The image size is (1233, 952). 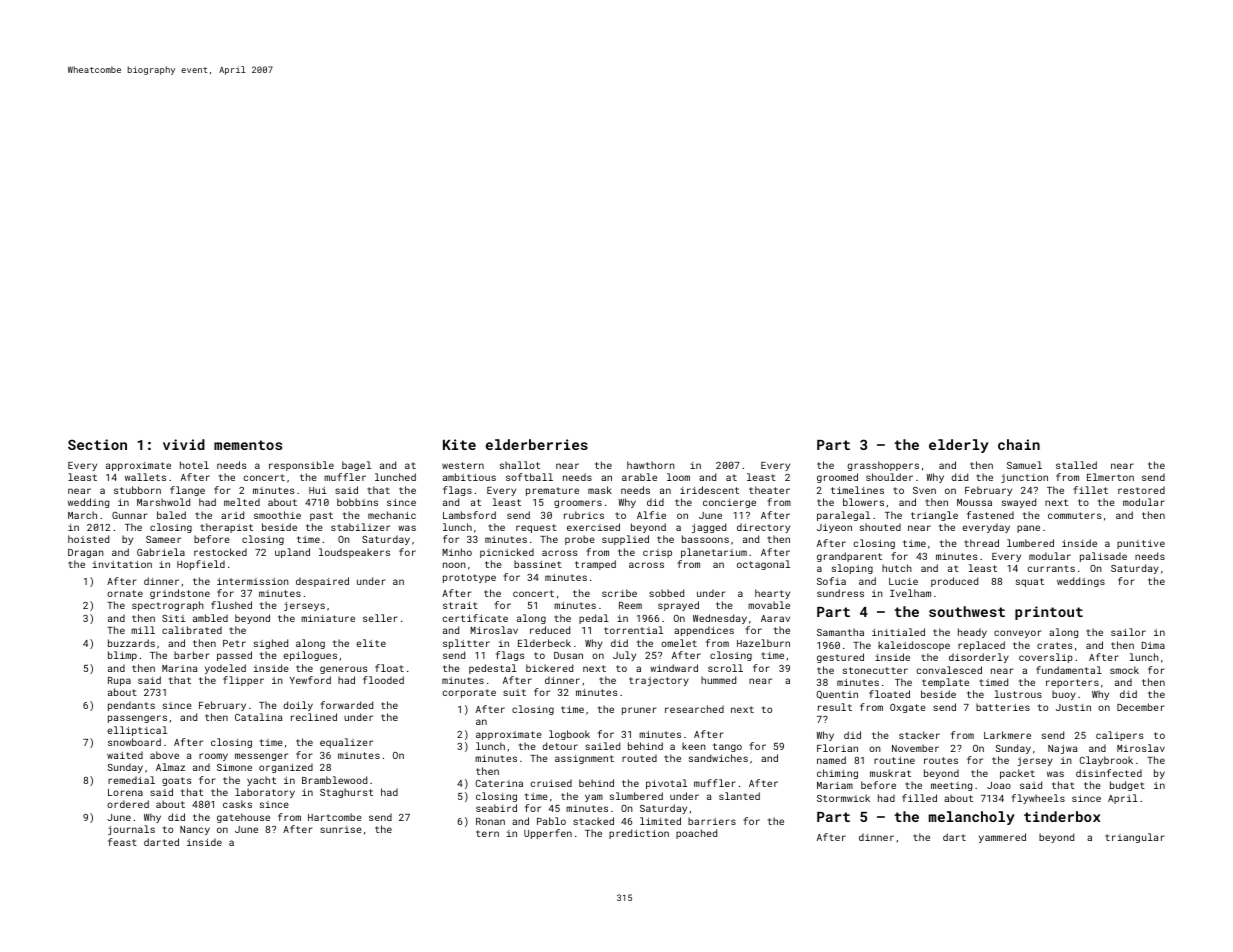 I want to click on printout, so click(x=1049, y=613).
